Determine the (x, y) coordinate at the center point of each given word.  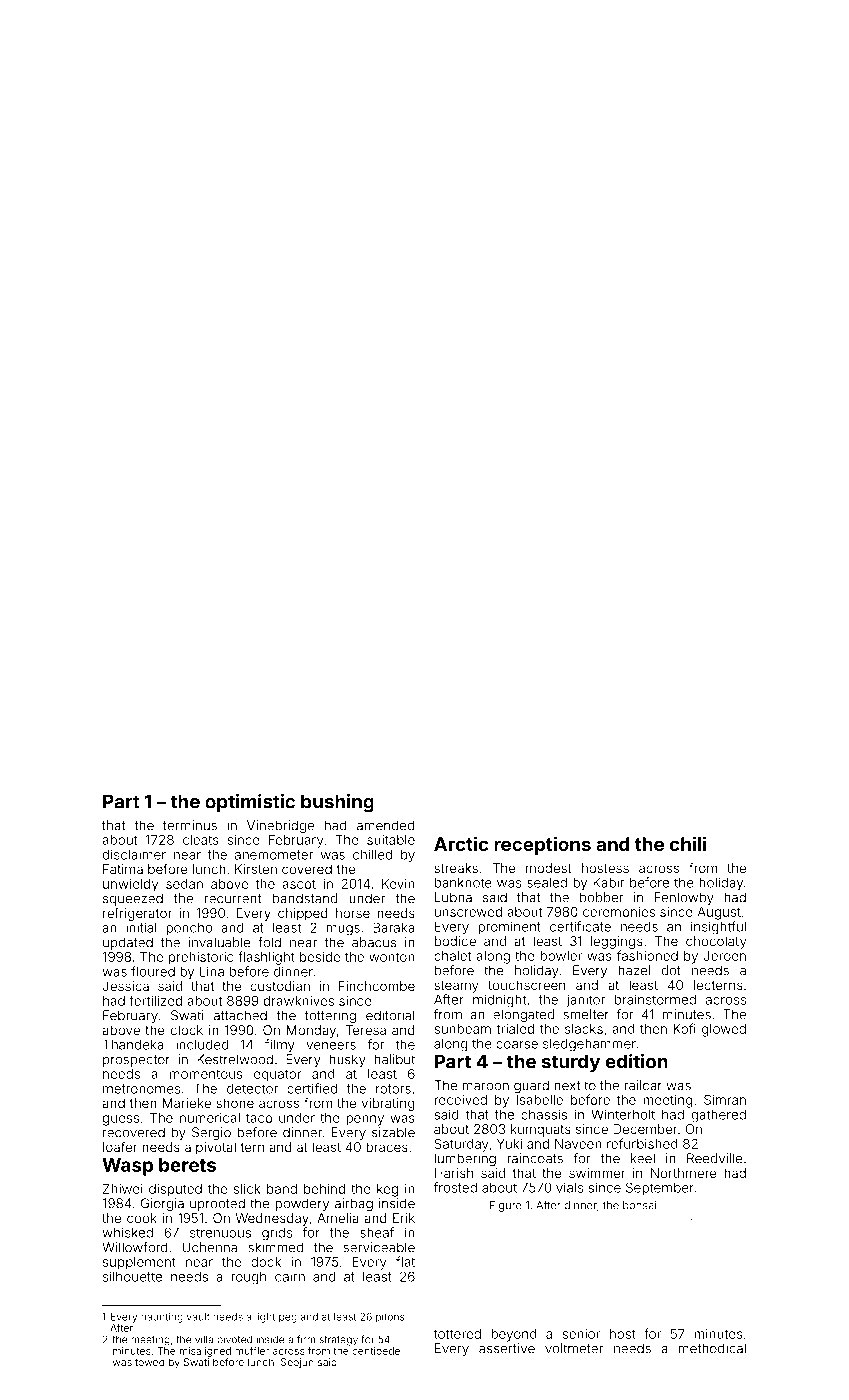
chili (688, 843)
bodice (455, 941)
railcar (643, 1085)
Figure (506, 1206)
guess (121, 1120)
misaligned (205, 1352)
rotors (393, 1089)
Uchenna (209, 1247)
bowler (561, 956)
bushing (337, 803)
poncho (189, 928)
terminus (190, 825)
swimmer (597, 1173)
